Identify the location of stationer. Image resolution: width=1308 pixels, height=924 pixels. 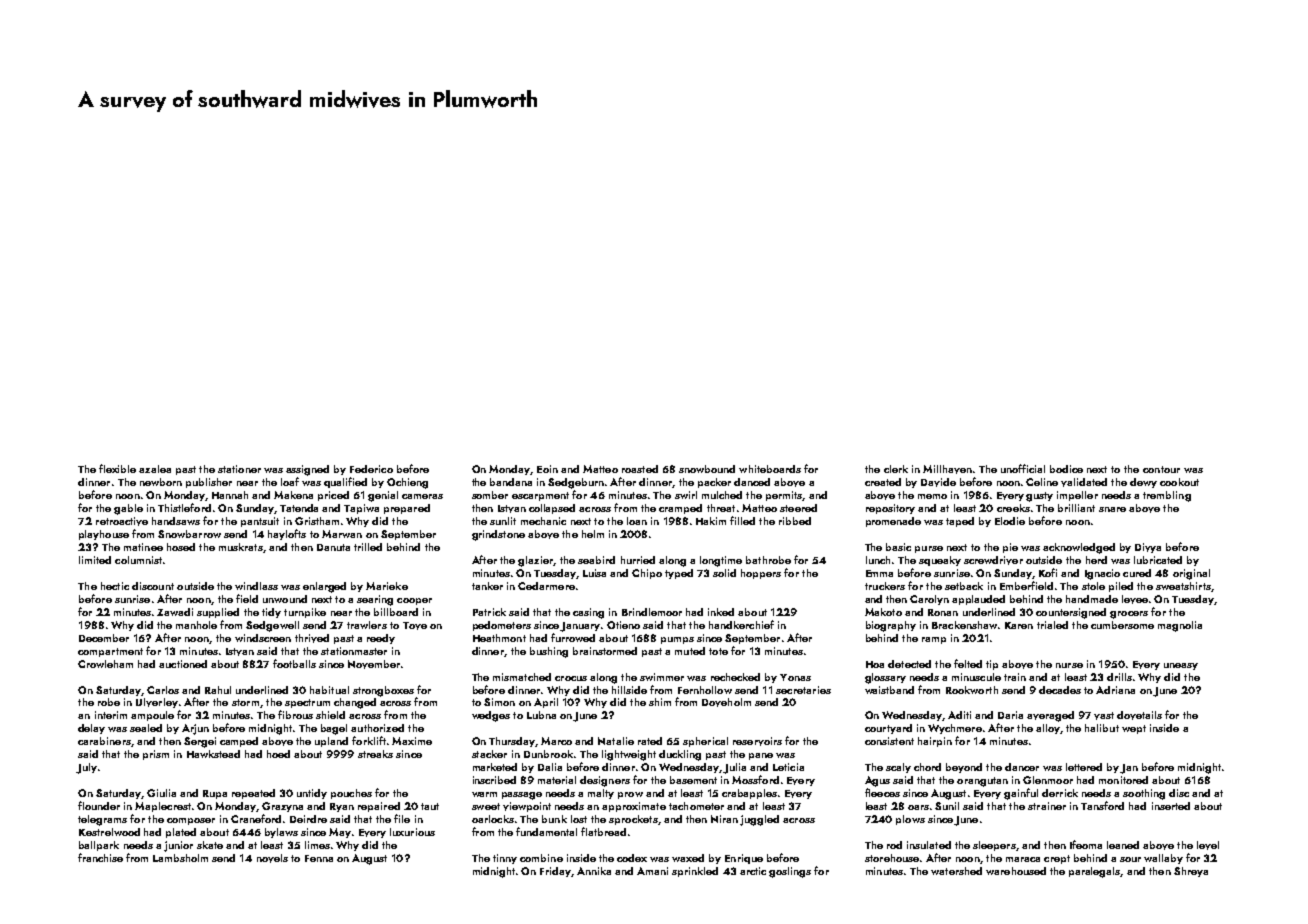
(239, 469).
